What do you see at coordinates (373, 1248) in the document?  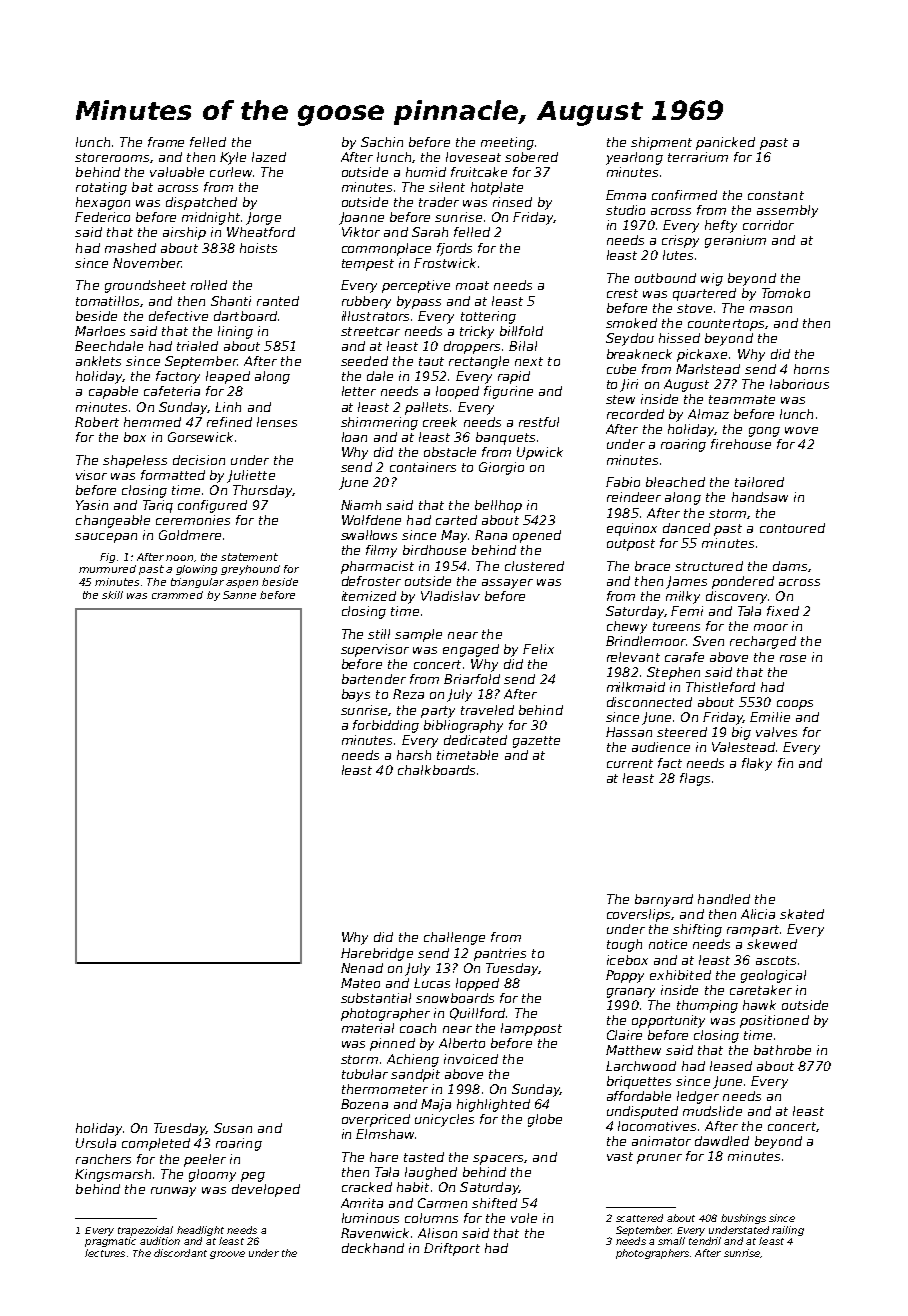 I see `deckhand` at bounding box center [373, 1248].
